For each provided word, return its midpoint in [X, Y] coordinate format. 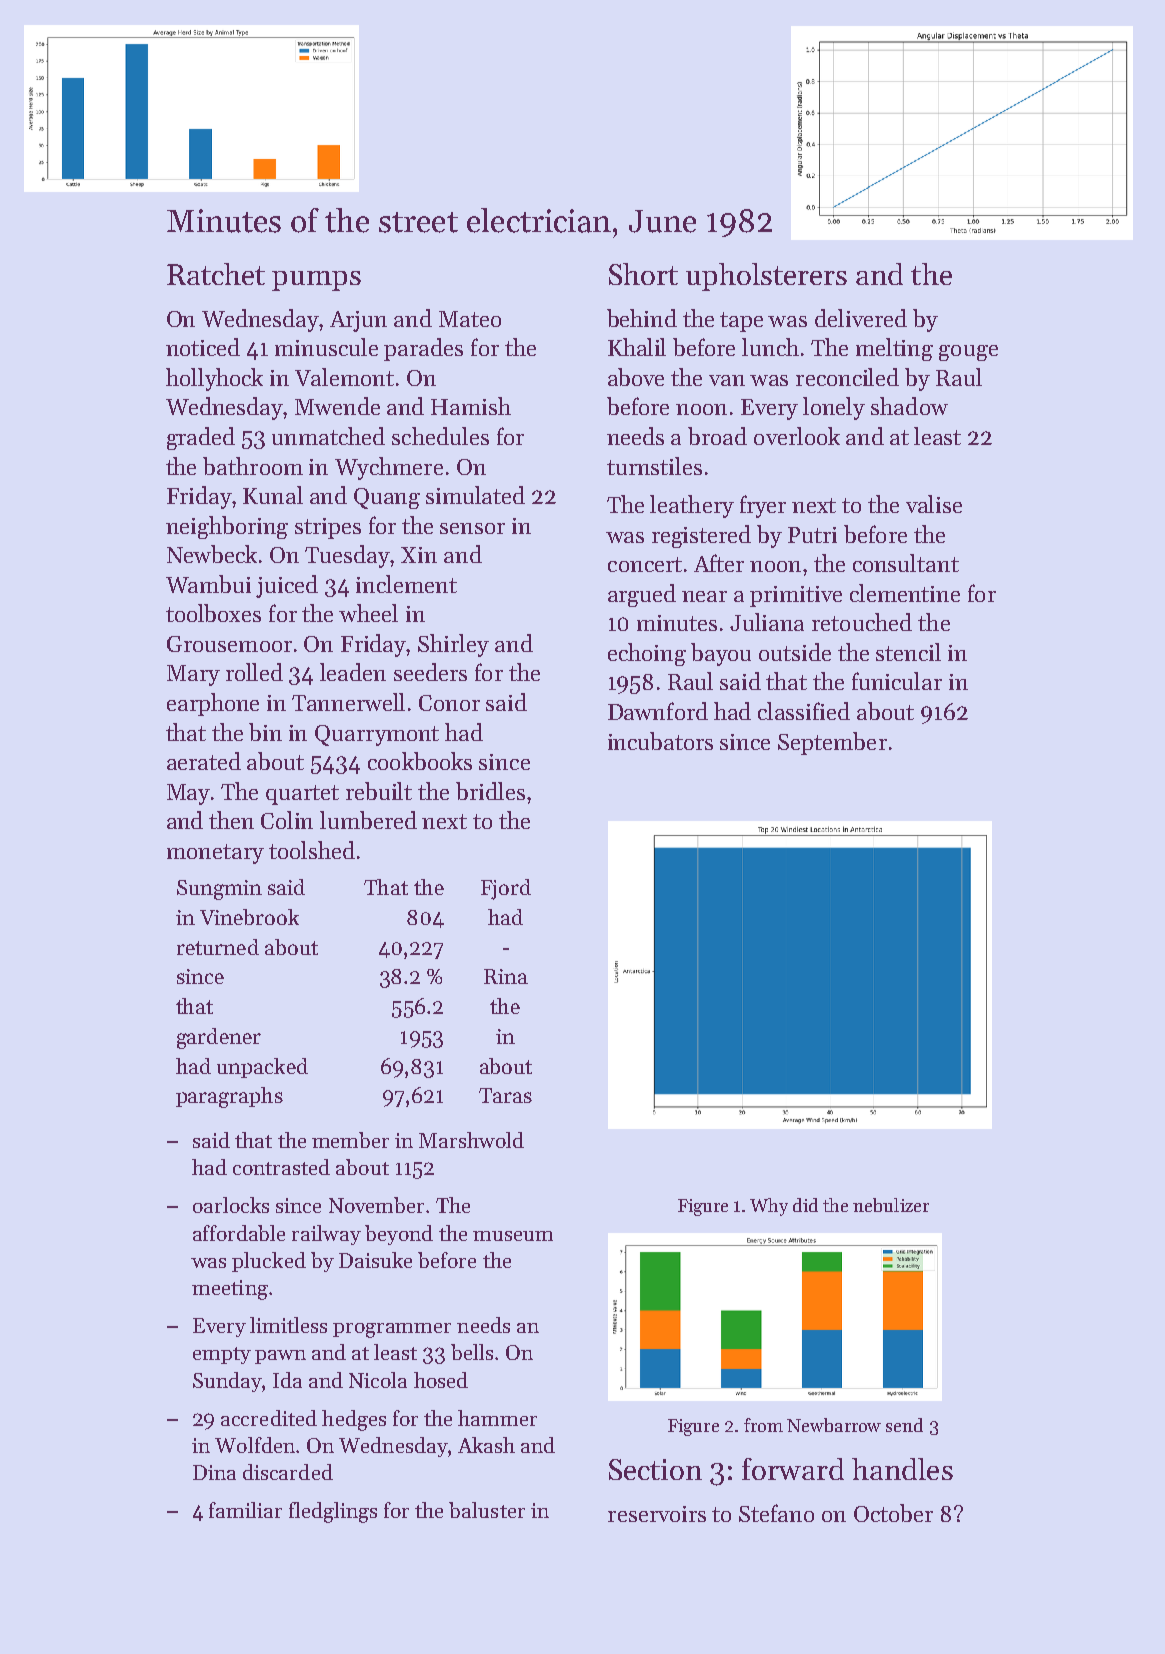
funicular [897, 681]
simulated [475, 495]
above [636, 377]
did [805, 1205]
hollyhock [214, 379]
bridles [490, 791]
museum [513, 1236]
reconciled [847, 377]
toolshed [312, 850]
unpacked [262, 1068]
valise [934, 504]
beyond [399, 1235]
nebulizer [891, 1205]
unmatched [328, 436]
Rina [506, 976]
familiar [245, 1510]
